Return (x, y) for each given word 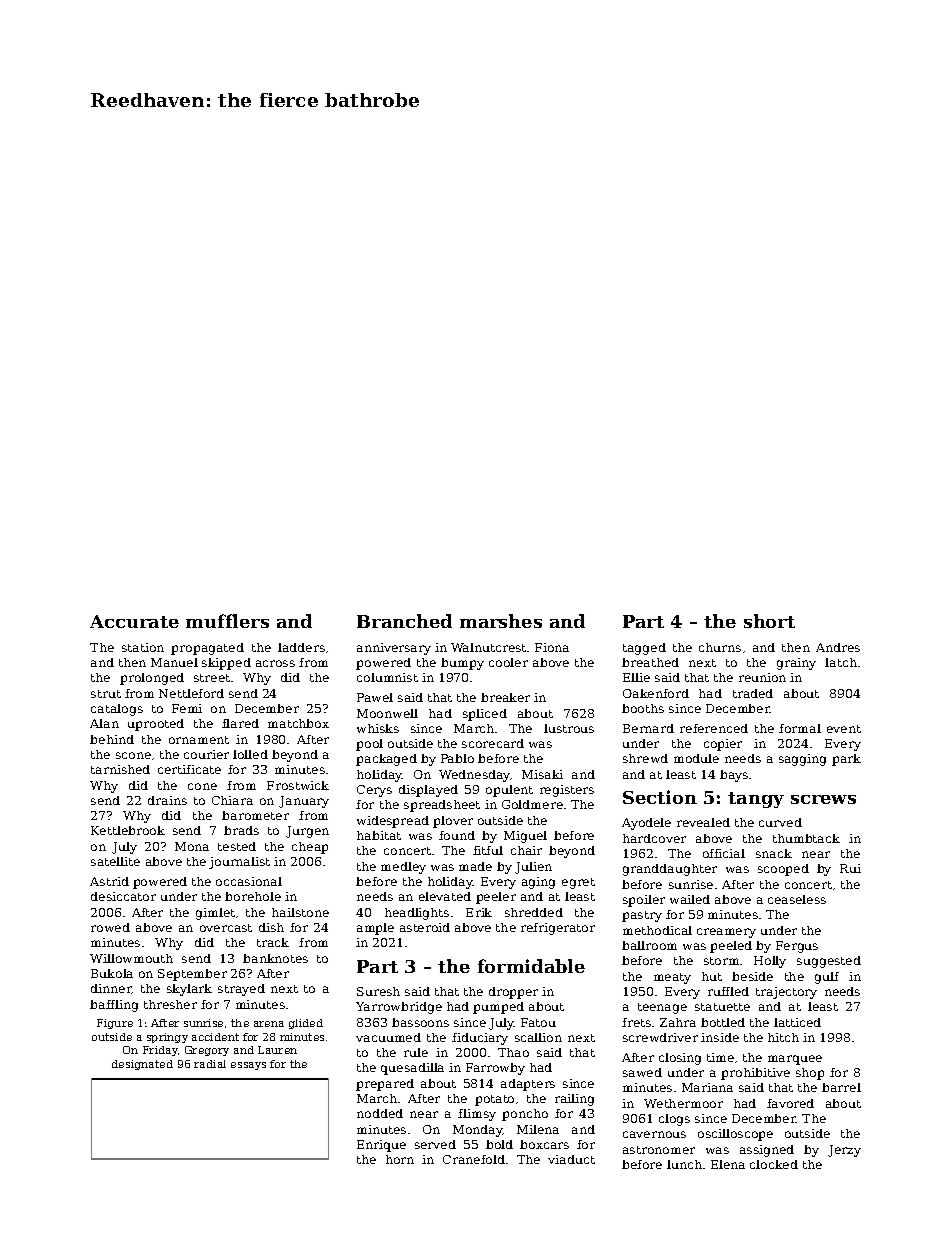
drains (167, 800)
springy (167, 1038)
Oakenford (656, 693)
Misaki (542, 774)
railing (574, 1100)
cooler (508, 662)
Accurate (134, 621)
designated (142, 1065)
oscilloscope (735, 1135)
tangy (756, 800)
